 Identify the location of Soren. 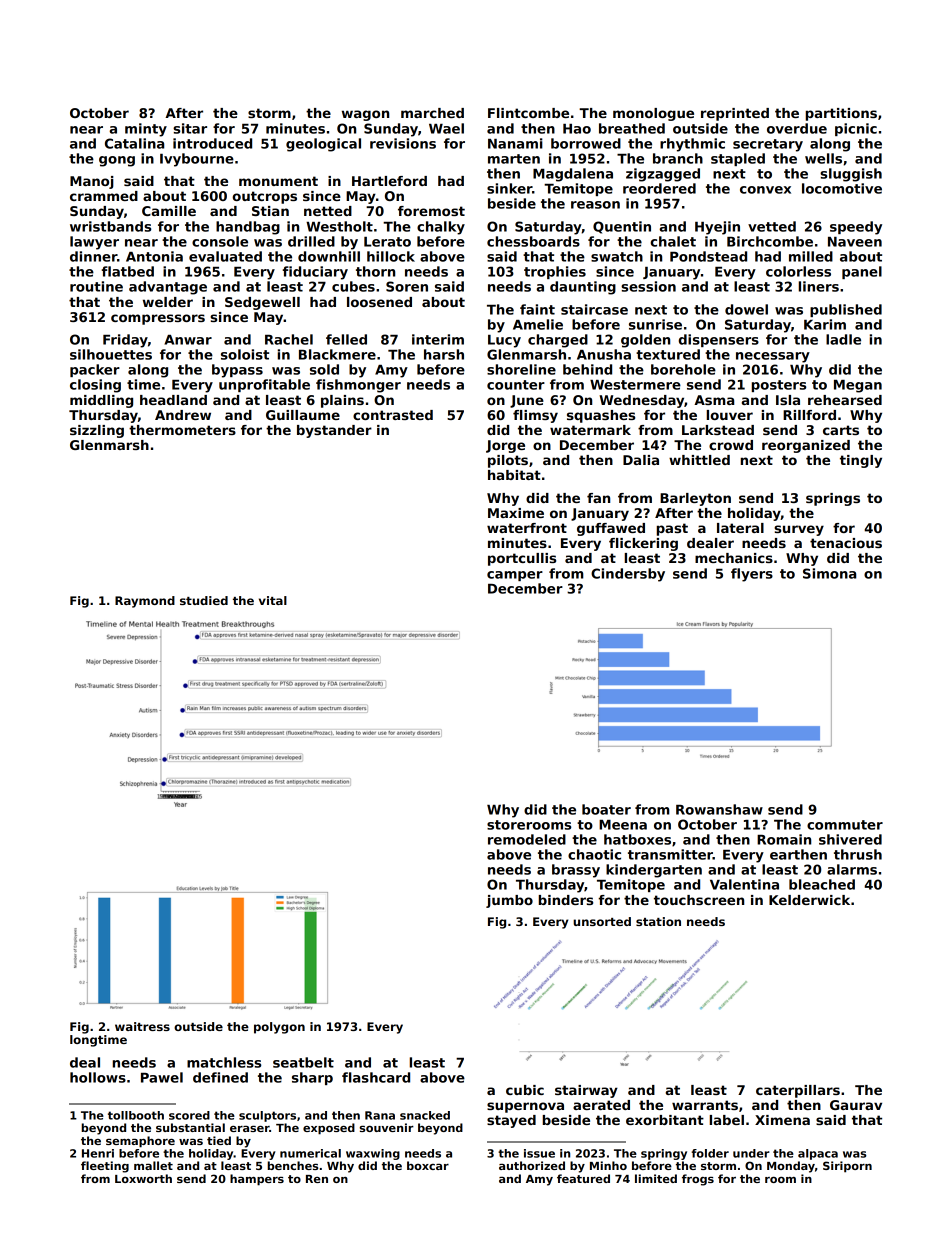
(407, 286).
